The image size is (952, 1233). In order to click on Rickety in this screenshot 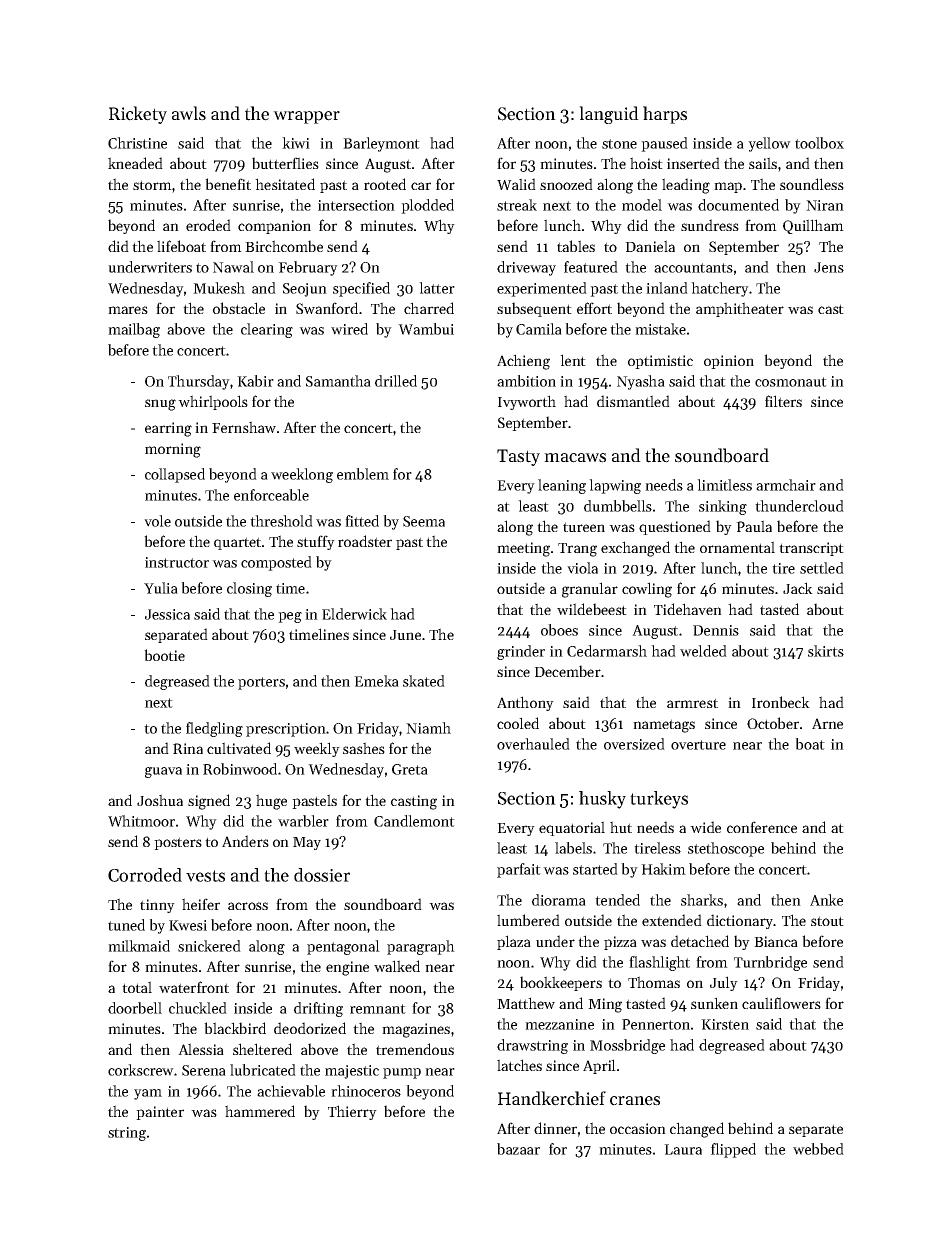, I will do `click(138, 115)`.
